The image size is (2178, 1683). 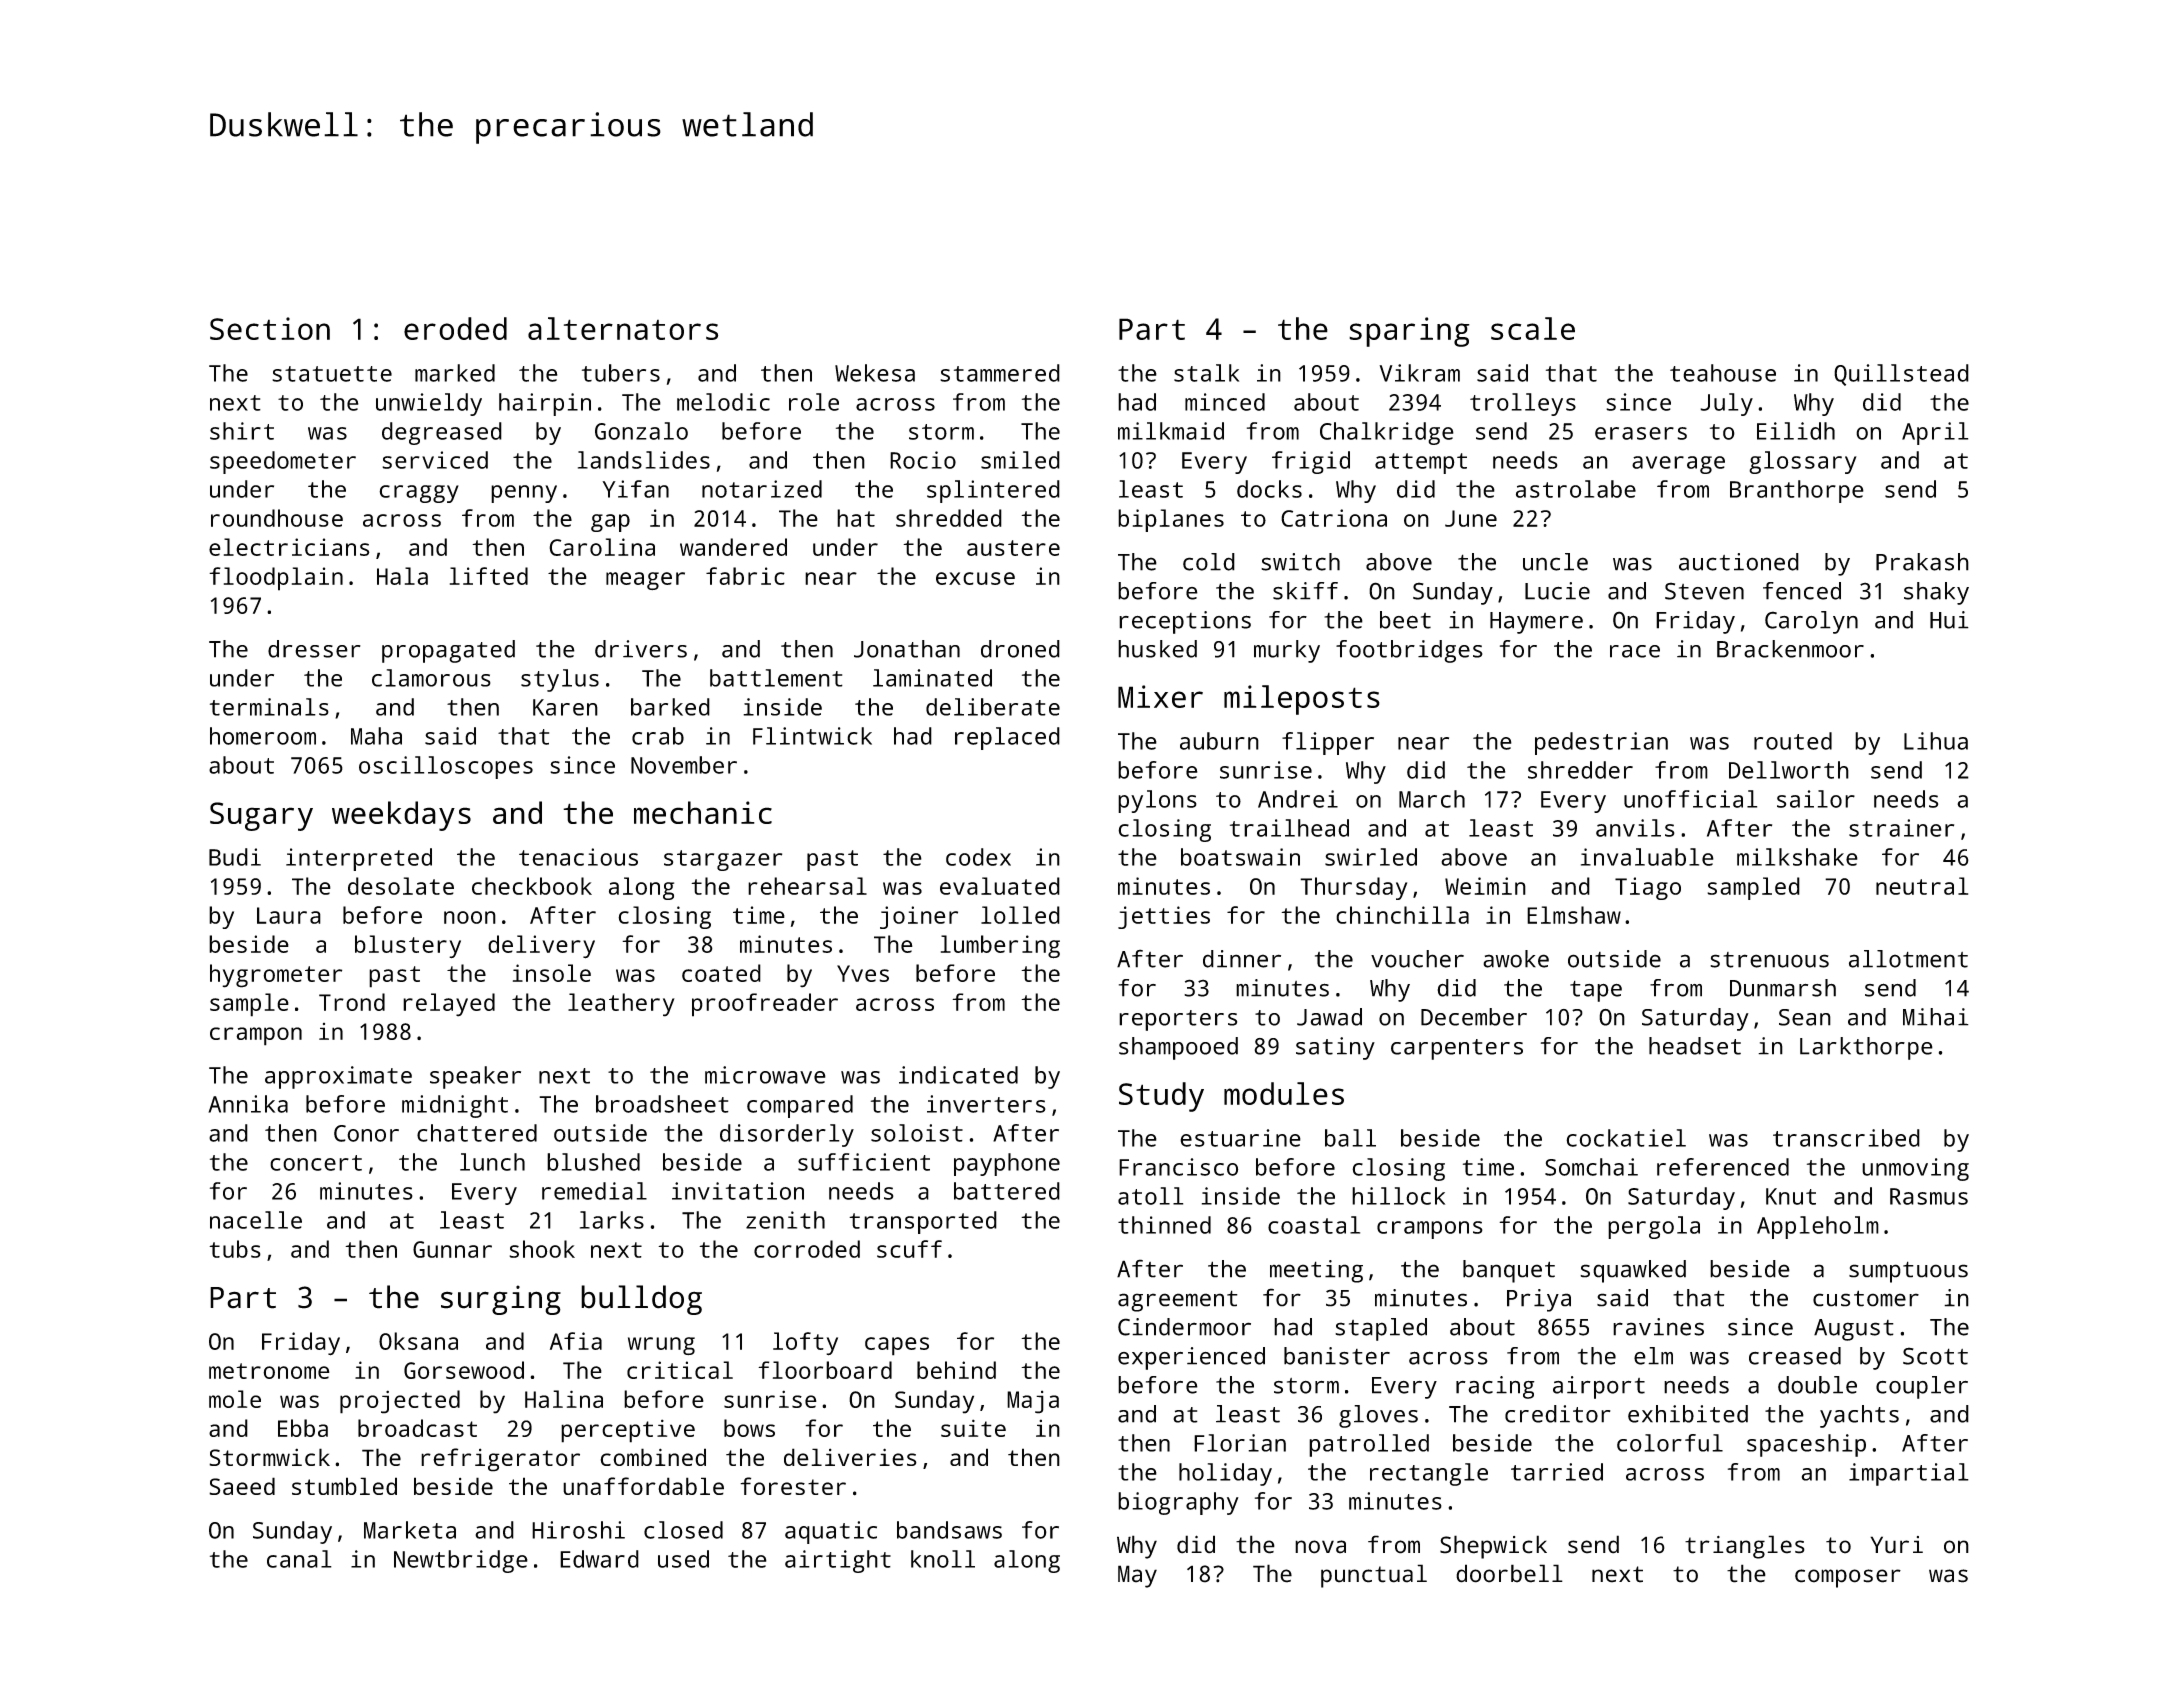 What do you see at coordinates (1171, 431) in the document?
I see `milkmaid` at bounding box center [1171, 431].
